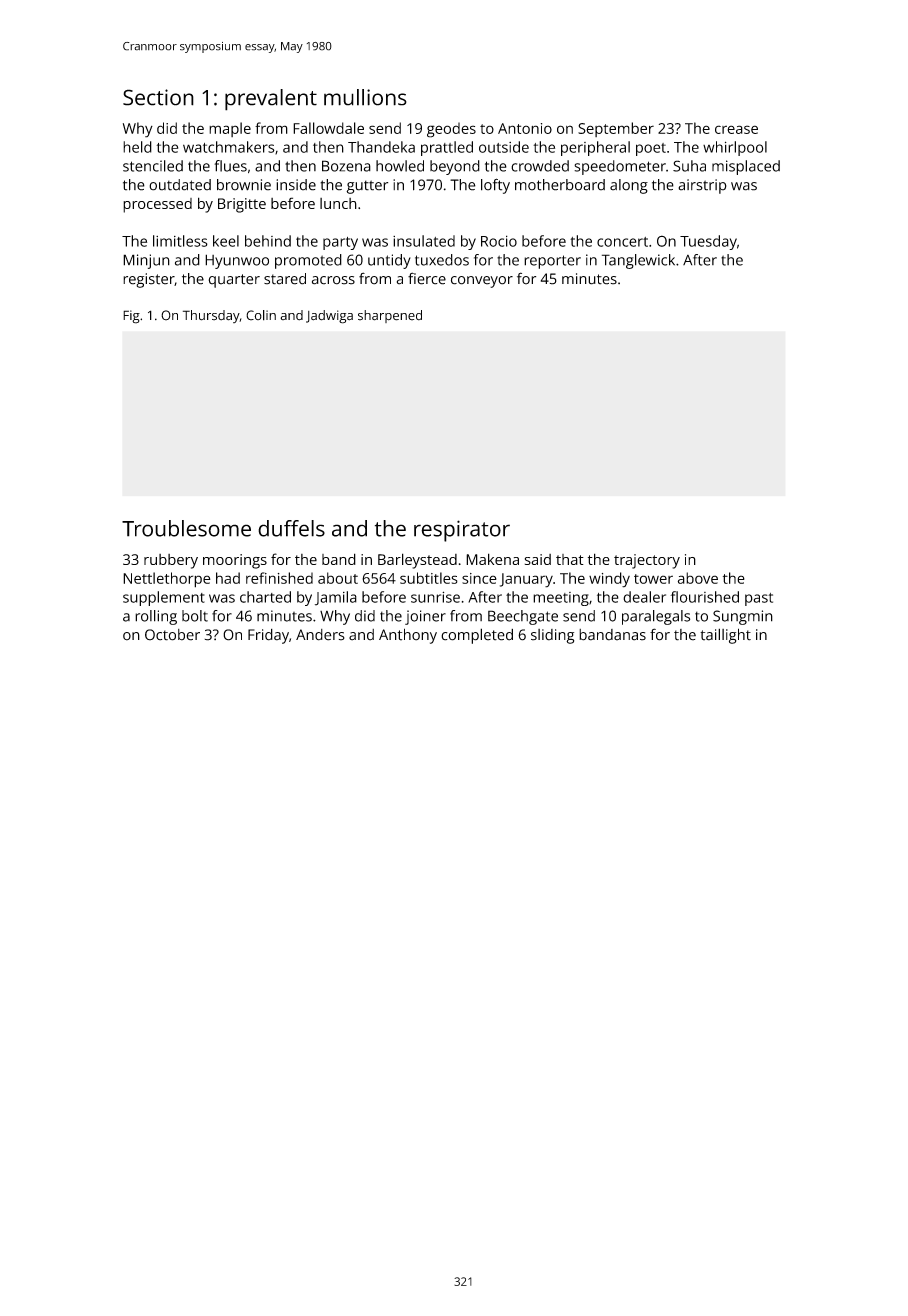  Describe the element at coordinates (736, 129) in the image. I see `crease` at that location.
